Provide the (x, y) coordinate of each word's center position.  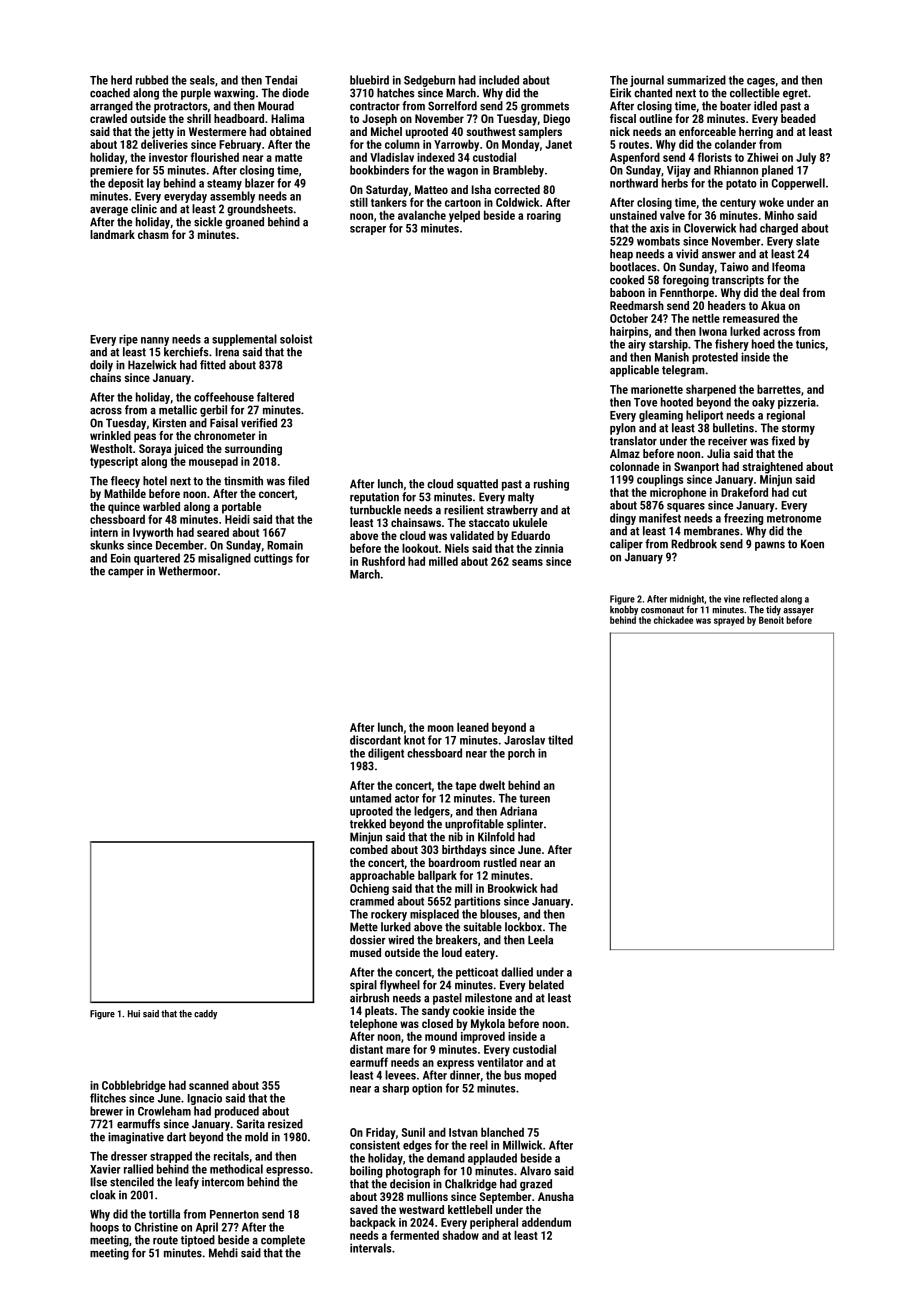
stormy (798, 429)
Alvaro (535, 1171)
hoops (104, 1228)
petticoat (477, 973)
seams (527, 562)
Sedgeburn (429, 81)
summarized (696, 80)
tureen (534, 798)
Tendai (281, 80)
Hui (134, 1014)
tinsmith (243, 481)
